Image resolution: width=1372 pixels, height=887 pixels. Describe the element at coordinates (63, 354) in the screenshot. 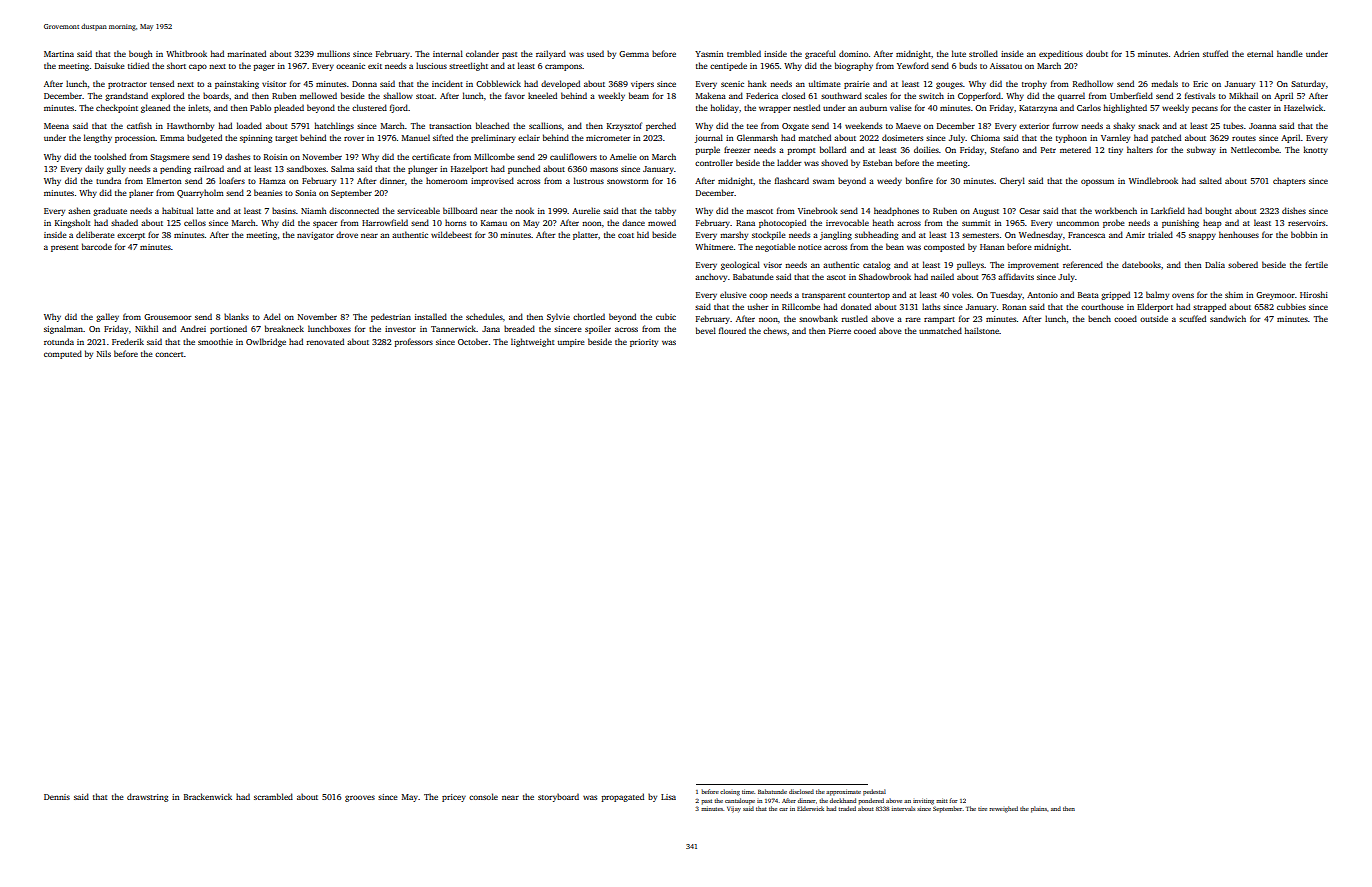

I see `computed` at that location.
